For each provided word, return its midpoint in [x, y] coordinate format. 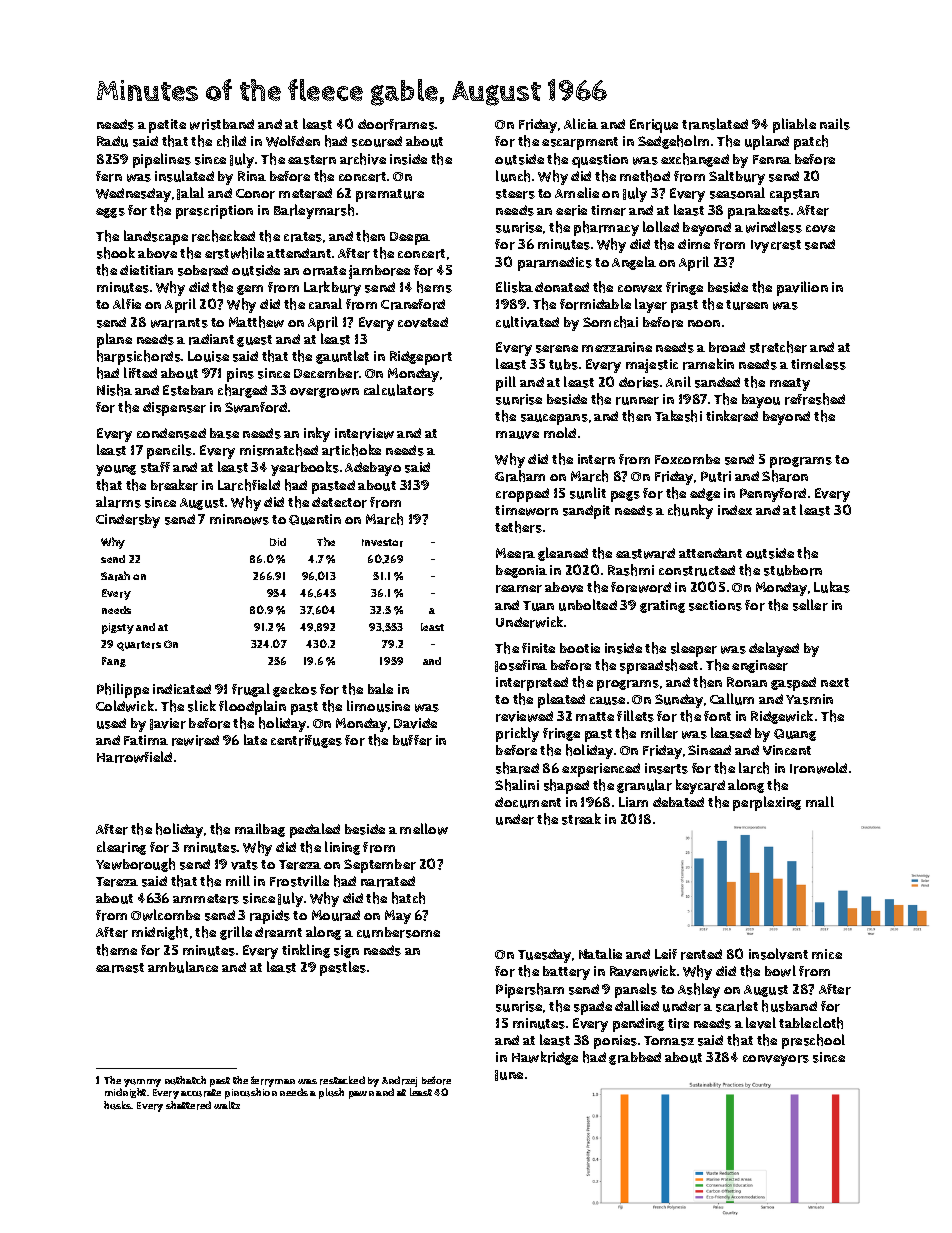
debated [678, 802]
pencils [169, 451]
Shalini [517, 785]
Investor [382, 543]
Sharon [785, 476]
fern [109, 176]
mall [820, 801]
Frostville [299, 881]
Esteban [188, 390]
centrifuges [306, 741]
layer [651, 305]
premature [390, 195]
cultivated [527, 322]
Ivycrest [776, 246]
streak [581, 819]
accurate [201, 1093]
